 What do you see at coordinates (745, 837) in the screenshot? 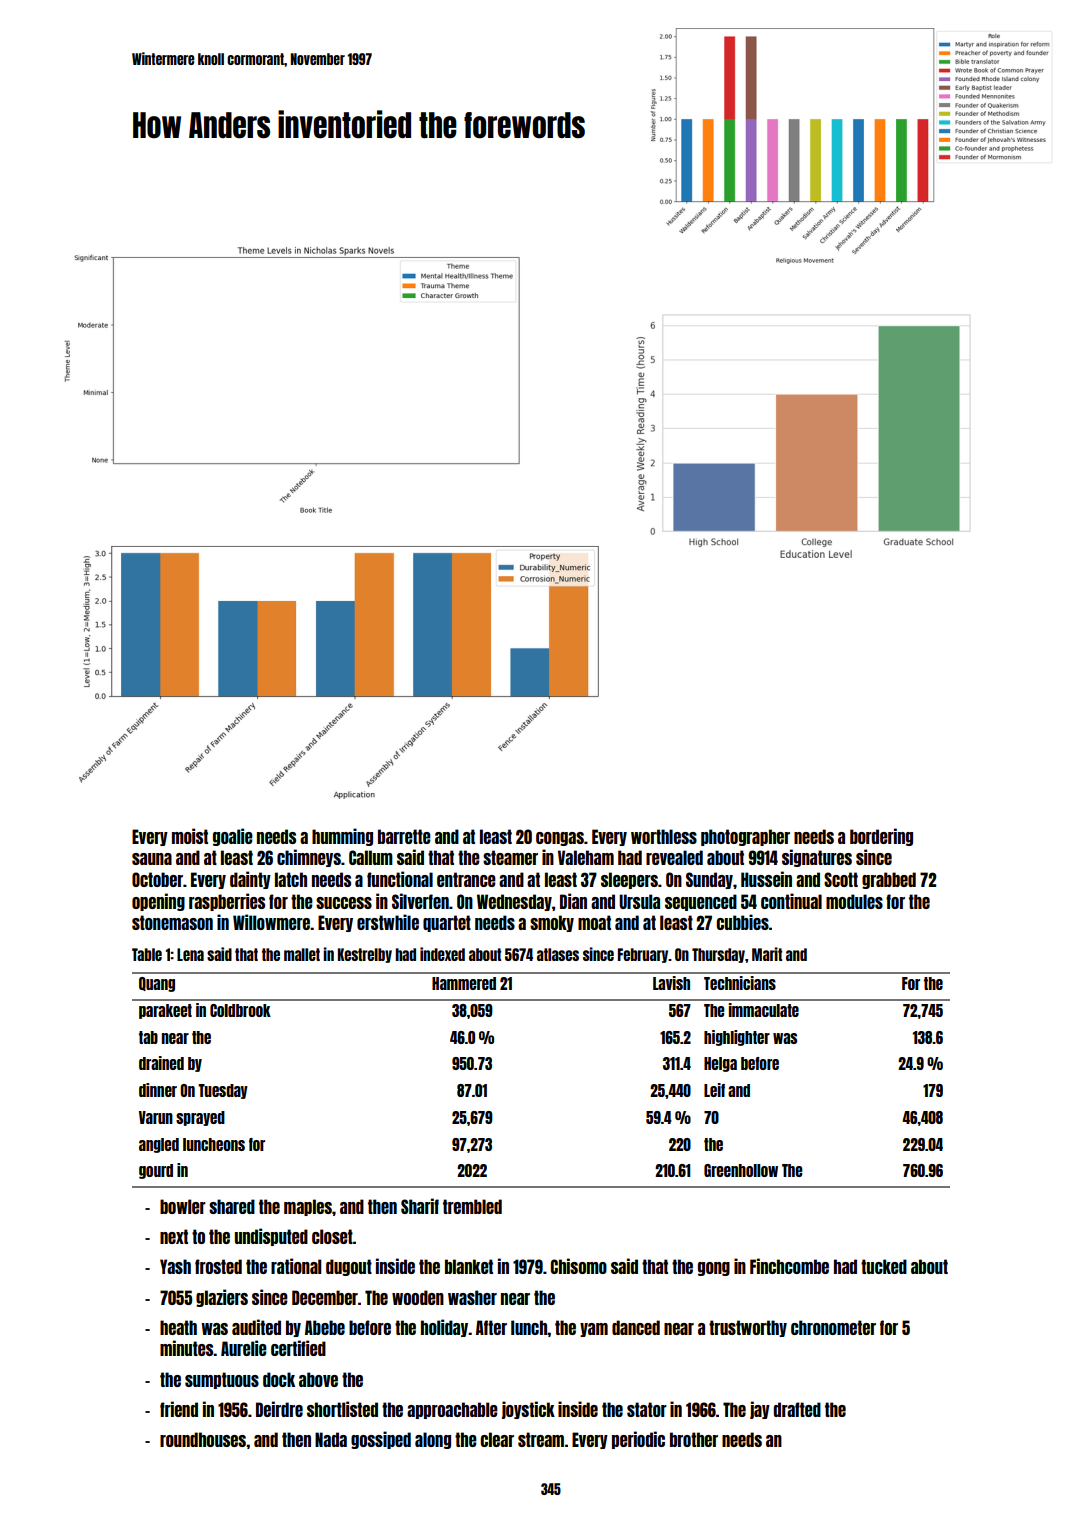
I see `photographer` at bounding box center [745, 837].
